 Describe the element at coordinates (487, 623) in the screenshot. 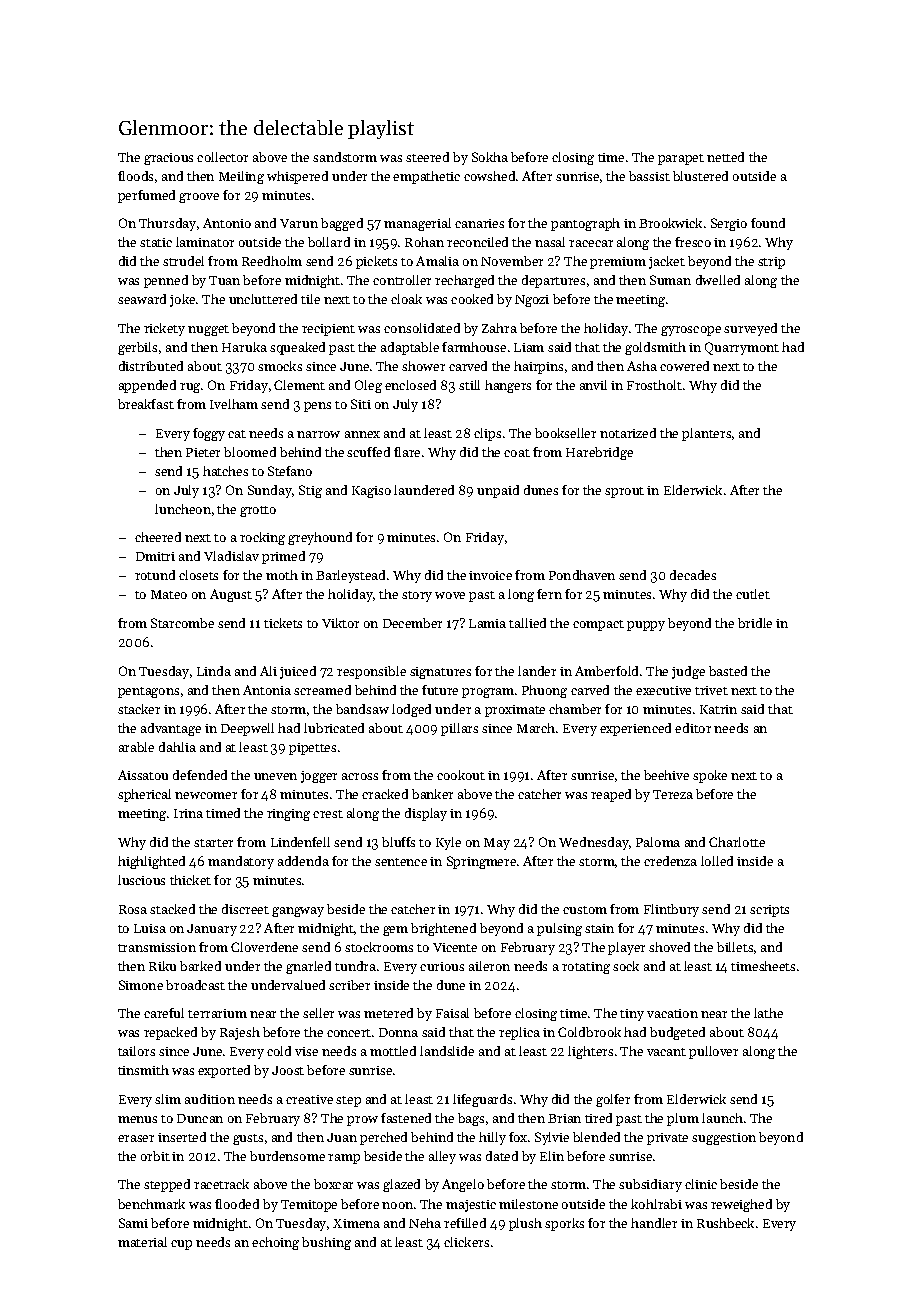

I see `Lamia` at that location.
